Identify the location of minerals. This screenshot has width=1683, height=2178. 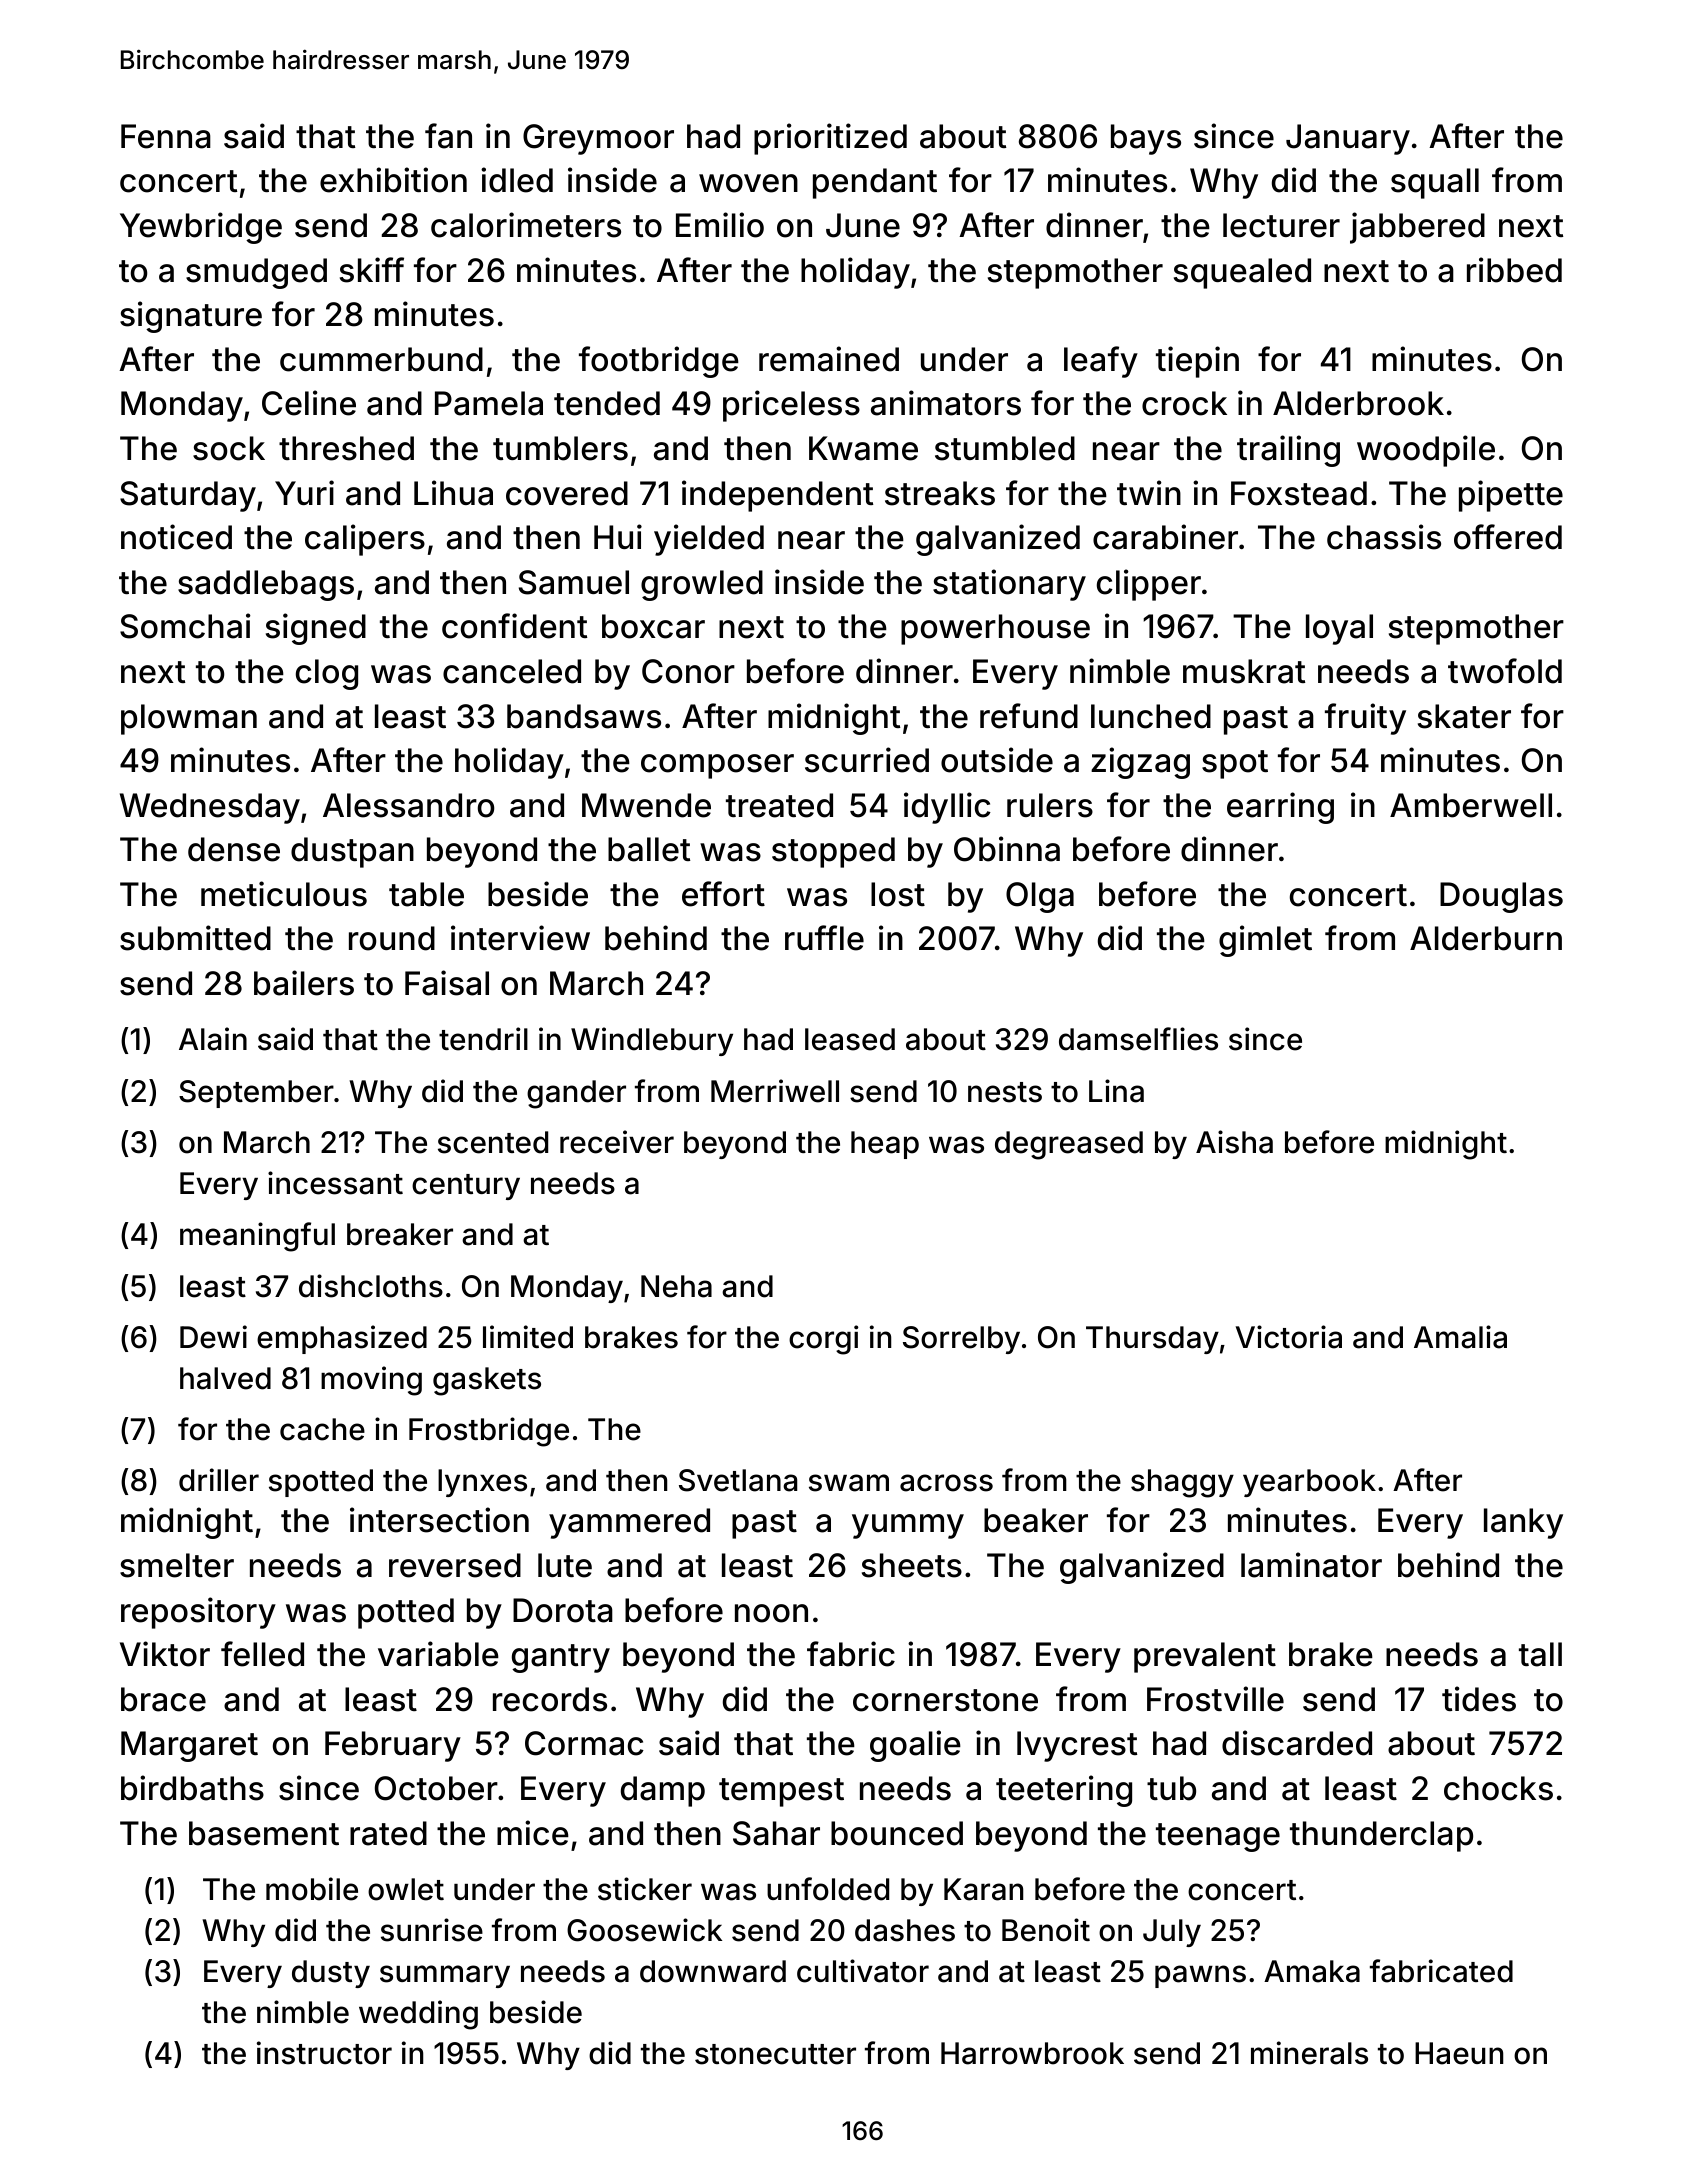
(1309, 2053).
